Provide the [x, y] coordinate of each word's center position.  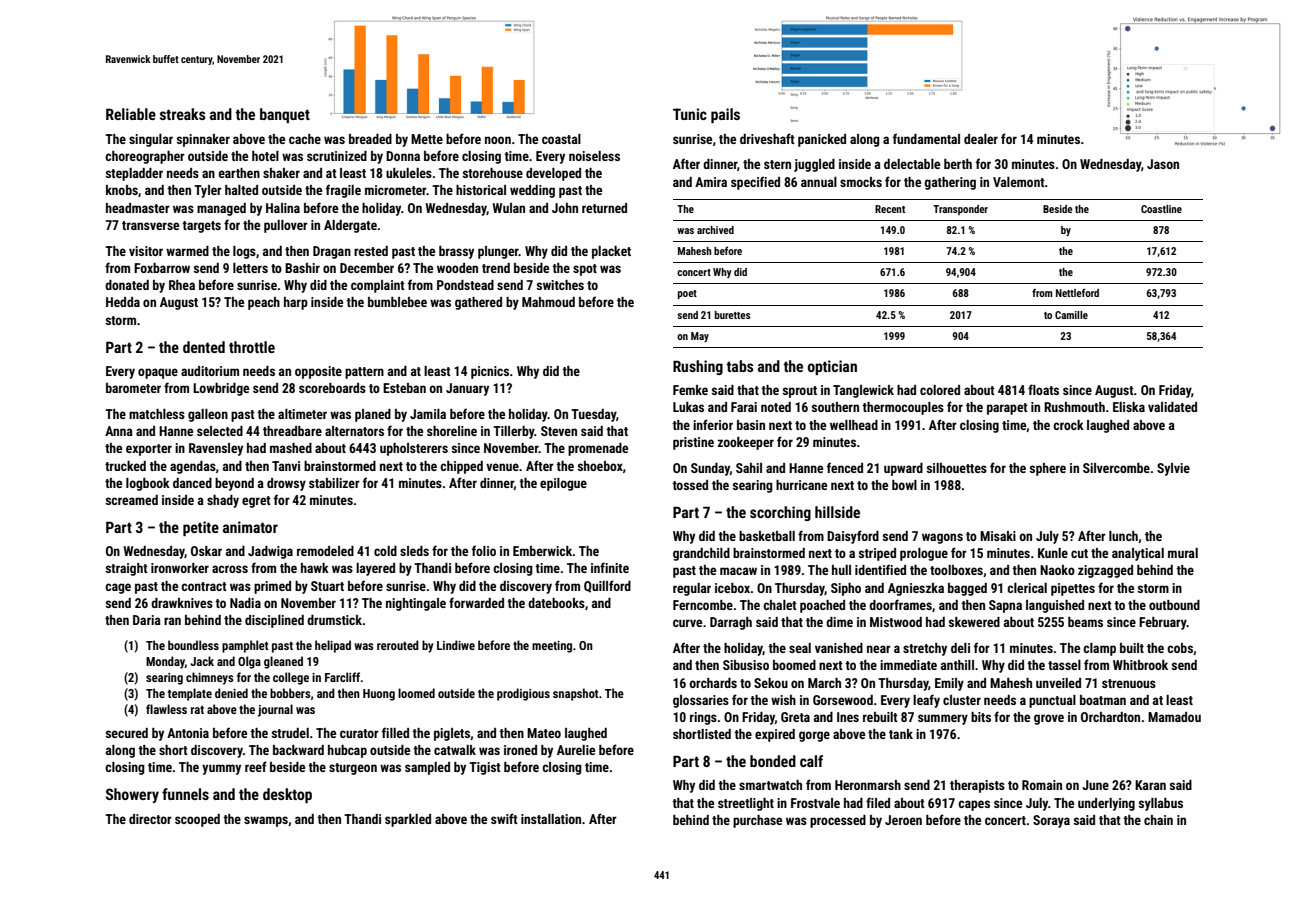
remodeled [325, 551]
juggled [814, 165]
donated [127, 285]
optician [832, 367]
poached [822, 606]
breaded [370, 139]
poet [687, 294]
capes [974, 805]
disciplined [274, 621]
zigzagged [1105, 571]
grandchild [701, 554]
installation [551, 819]
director [150, 819]
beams [1085, 622]
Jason [1163, 164]
